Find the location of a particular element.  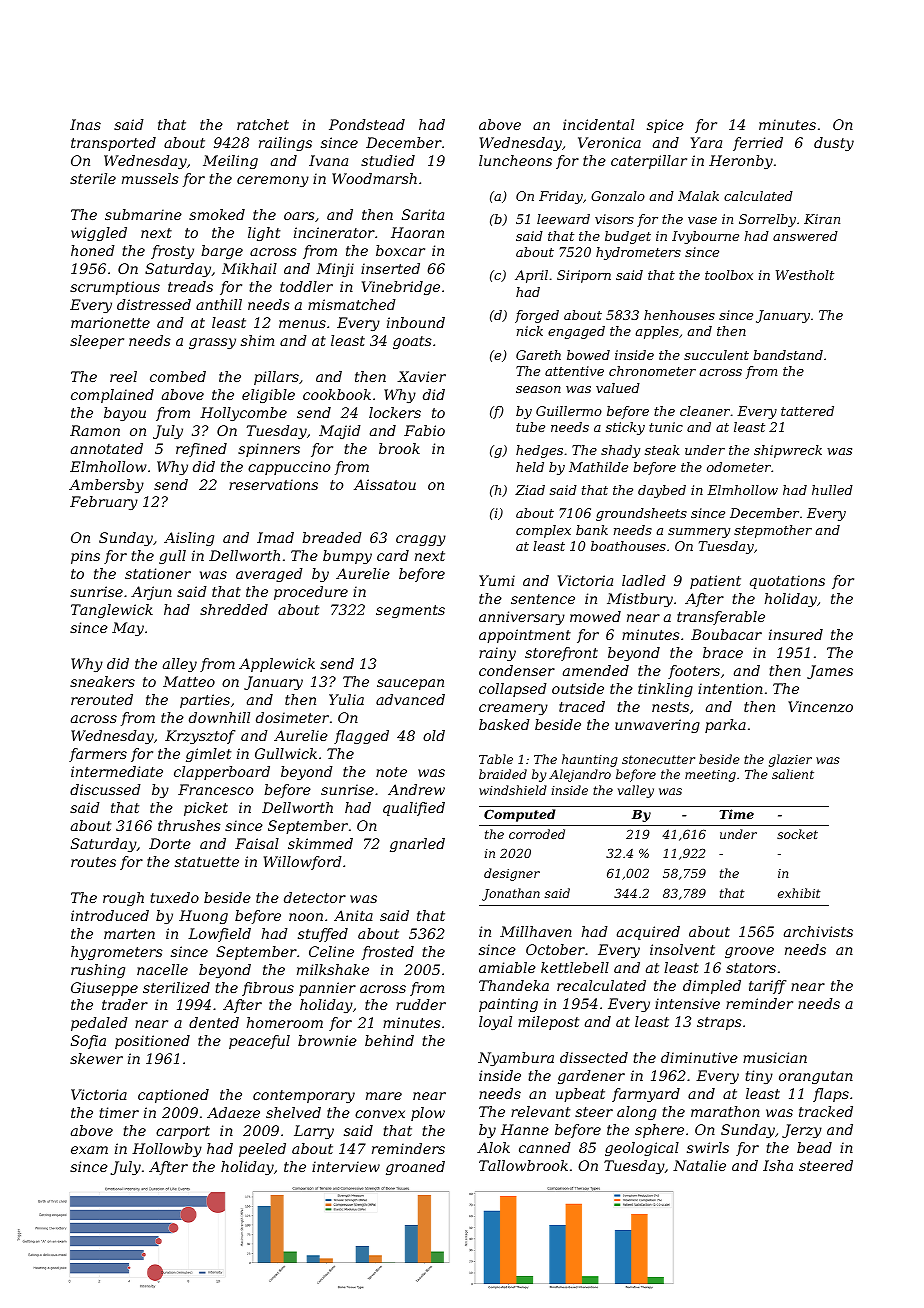

quotations is located at coordinates (787, 582).
